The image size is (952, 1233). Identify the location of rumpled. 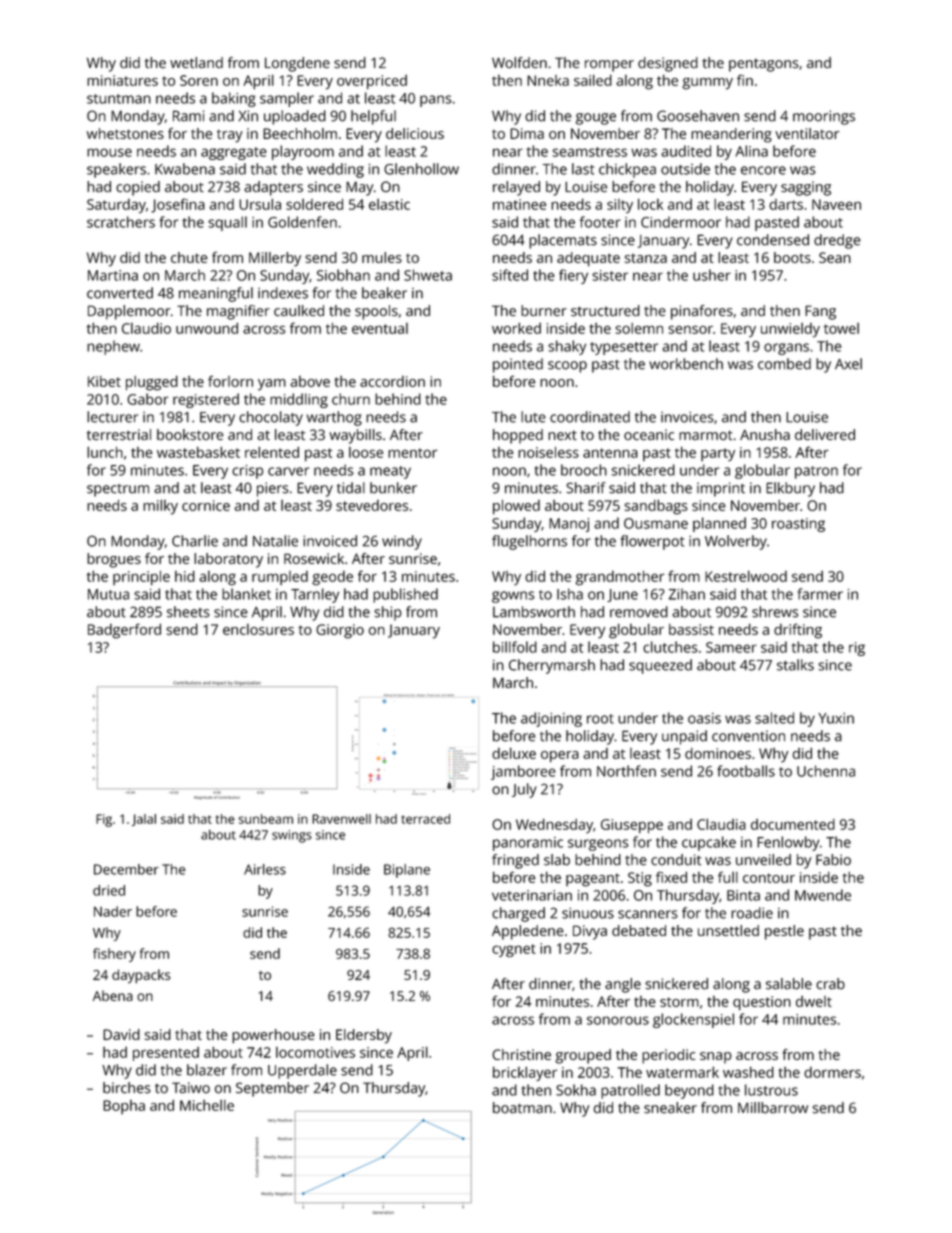
(280, 578).
